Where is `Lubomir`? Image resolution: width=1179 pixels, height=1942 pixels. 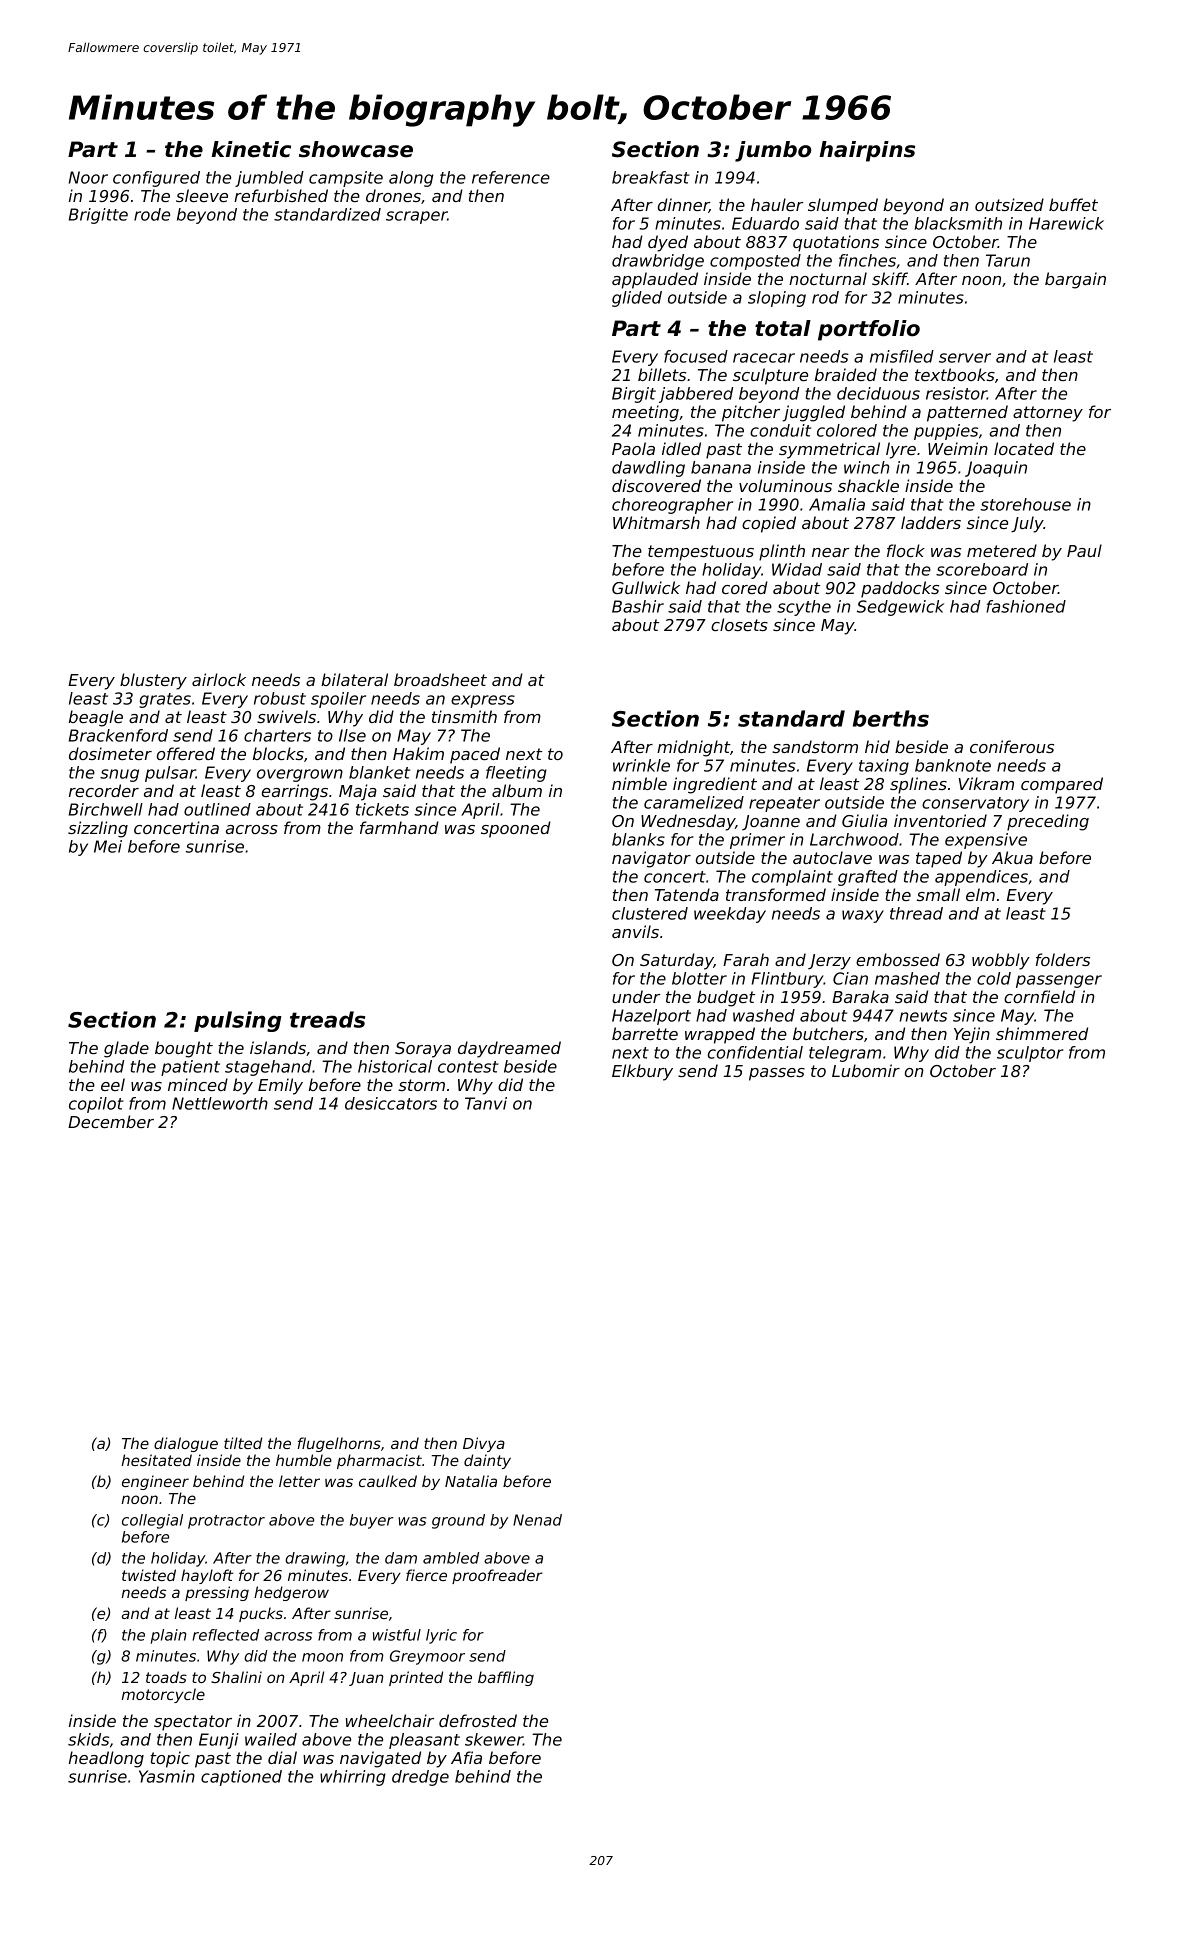 Lubomir is located at coordinates (866, 1070).
